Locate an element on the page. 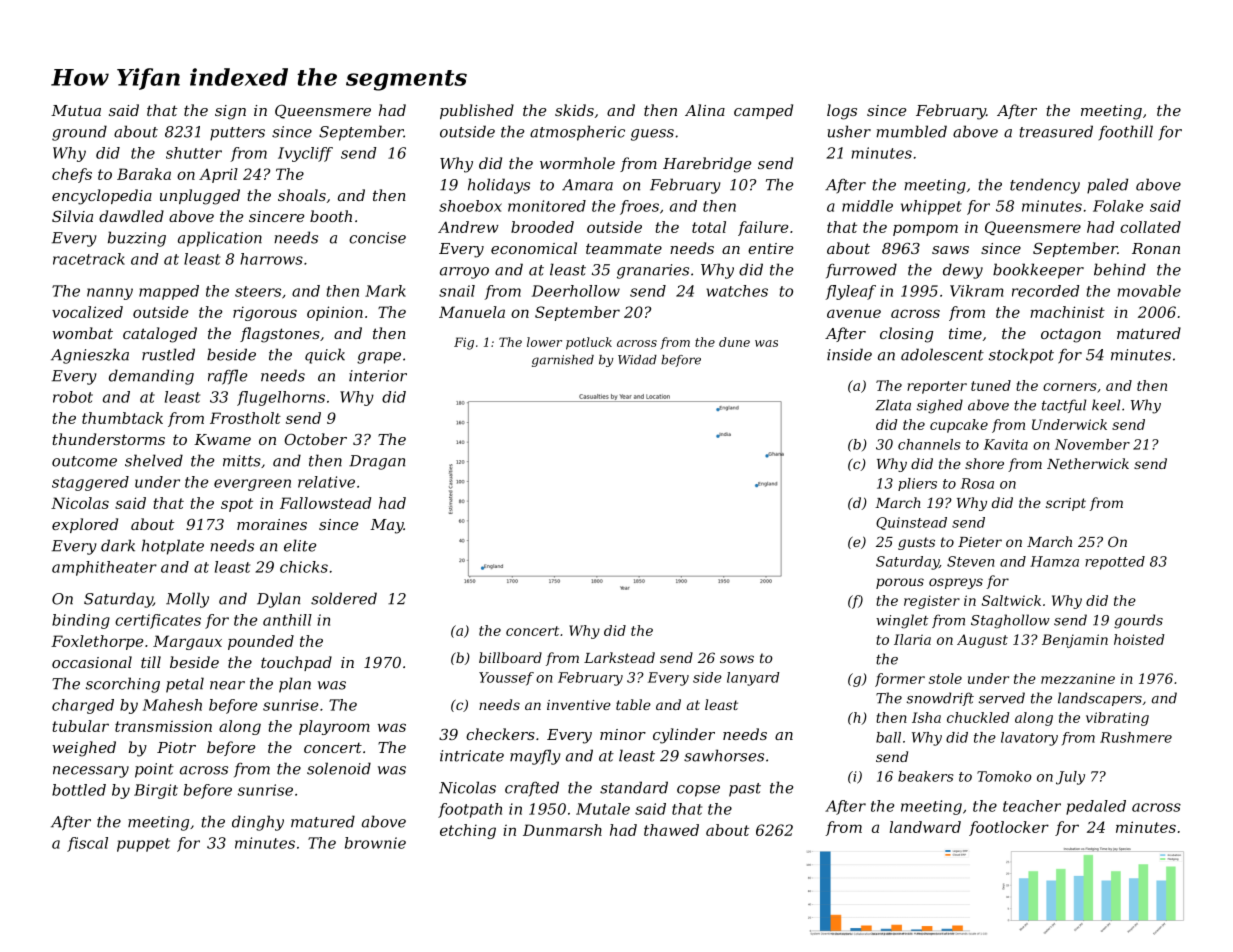 The image size is (1233, 952). logs is located at coordinates (842, 112).
